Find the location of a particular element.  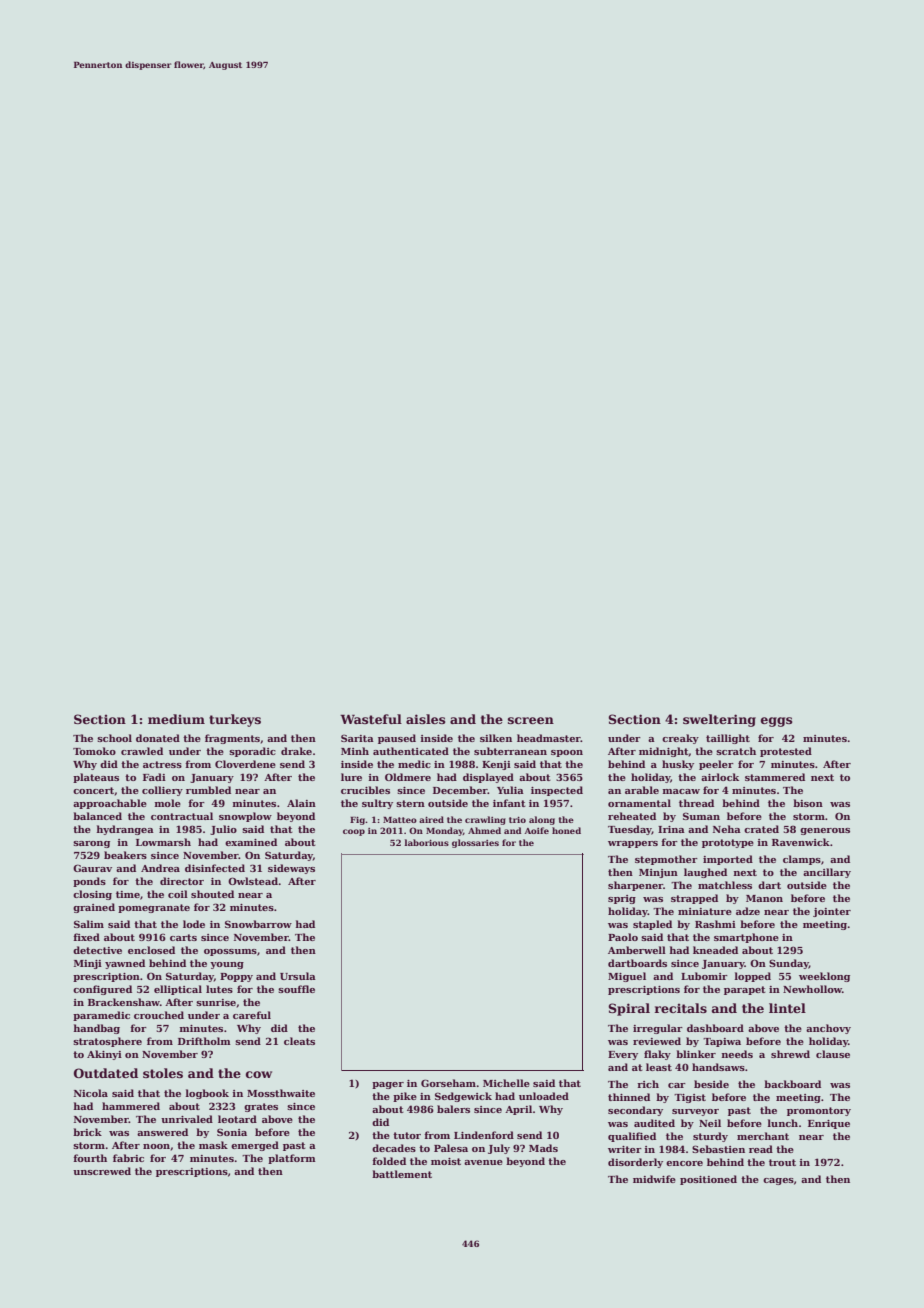

aisles is located at coordinates (425, 719).
